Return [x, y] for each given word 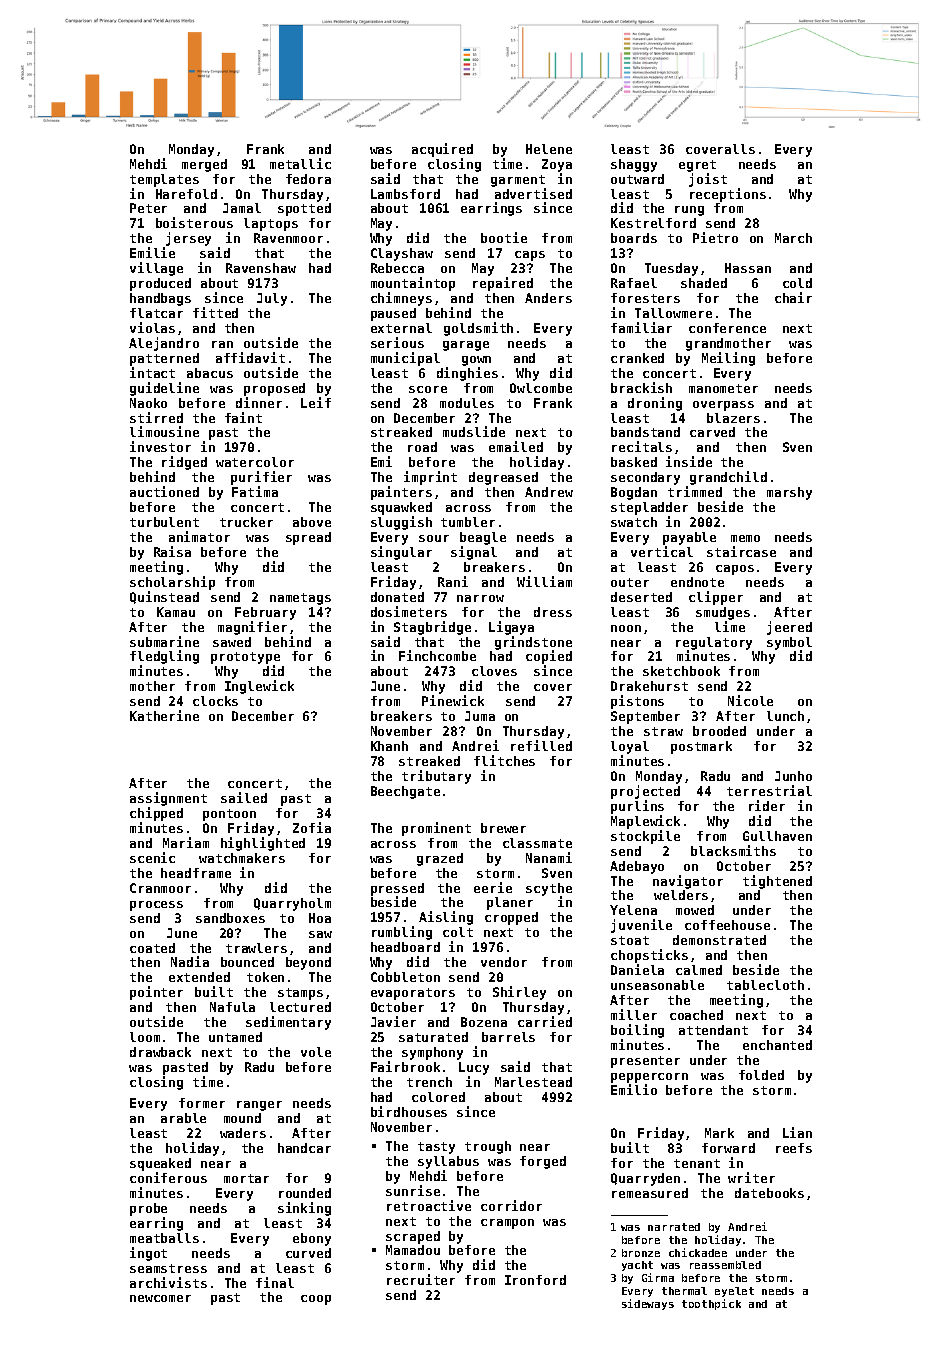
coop [316, 1300]
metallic [300, 163]
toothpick [711, 1304]
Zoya [557, 165]
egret [697, 166]
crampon [507, 1224]
